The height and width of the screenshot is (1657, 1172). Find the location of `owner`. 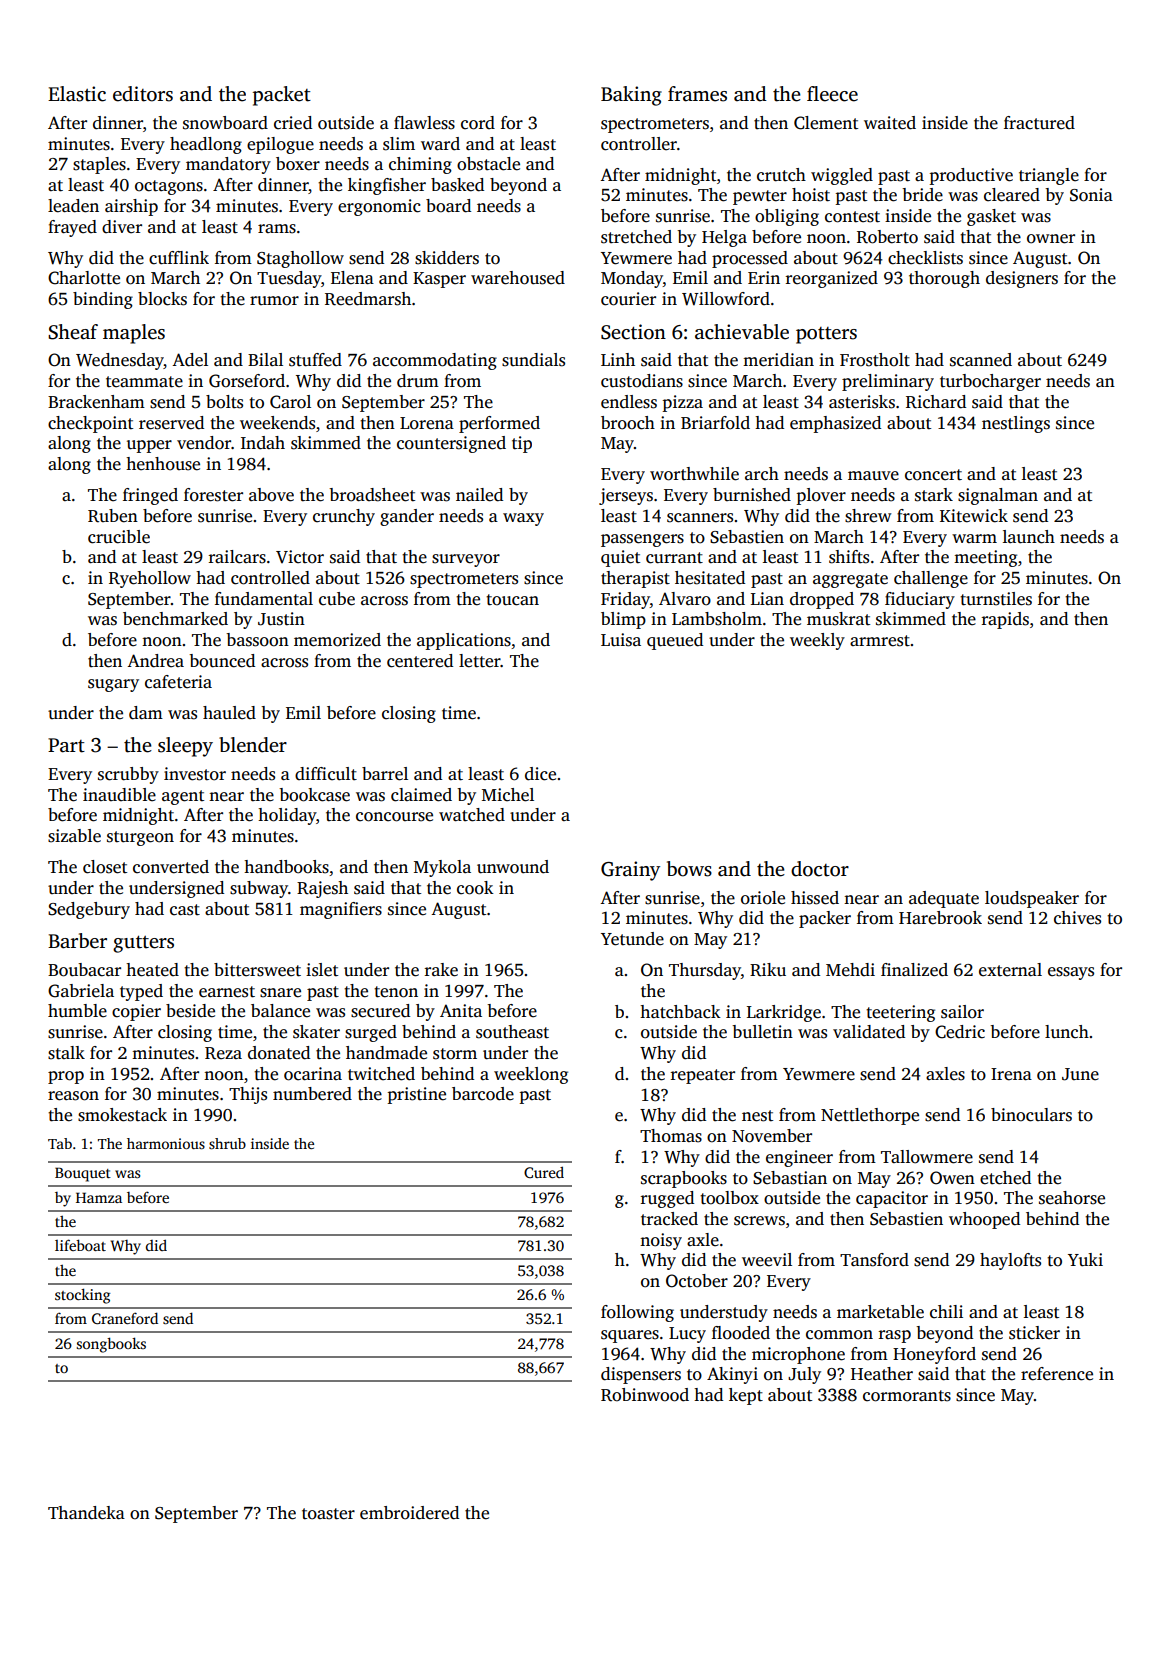

owner is located at coordinates (1051, 239).
